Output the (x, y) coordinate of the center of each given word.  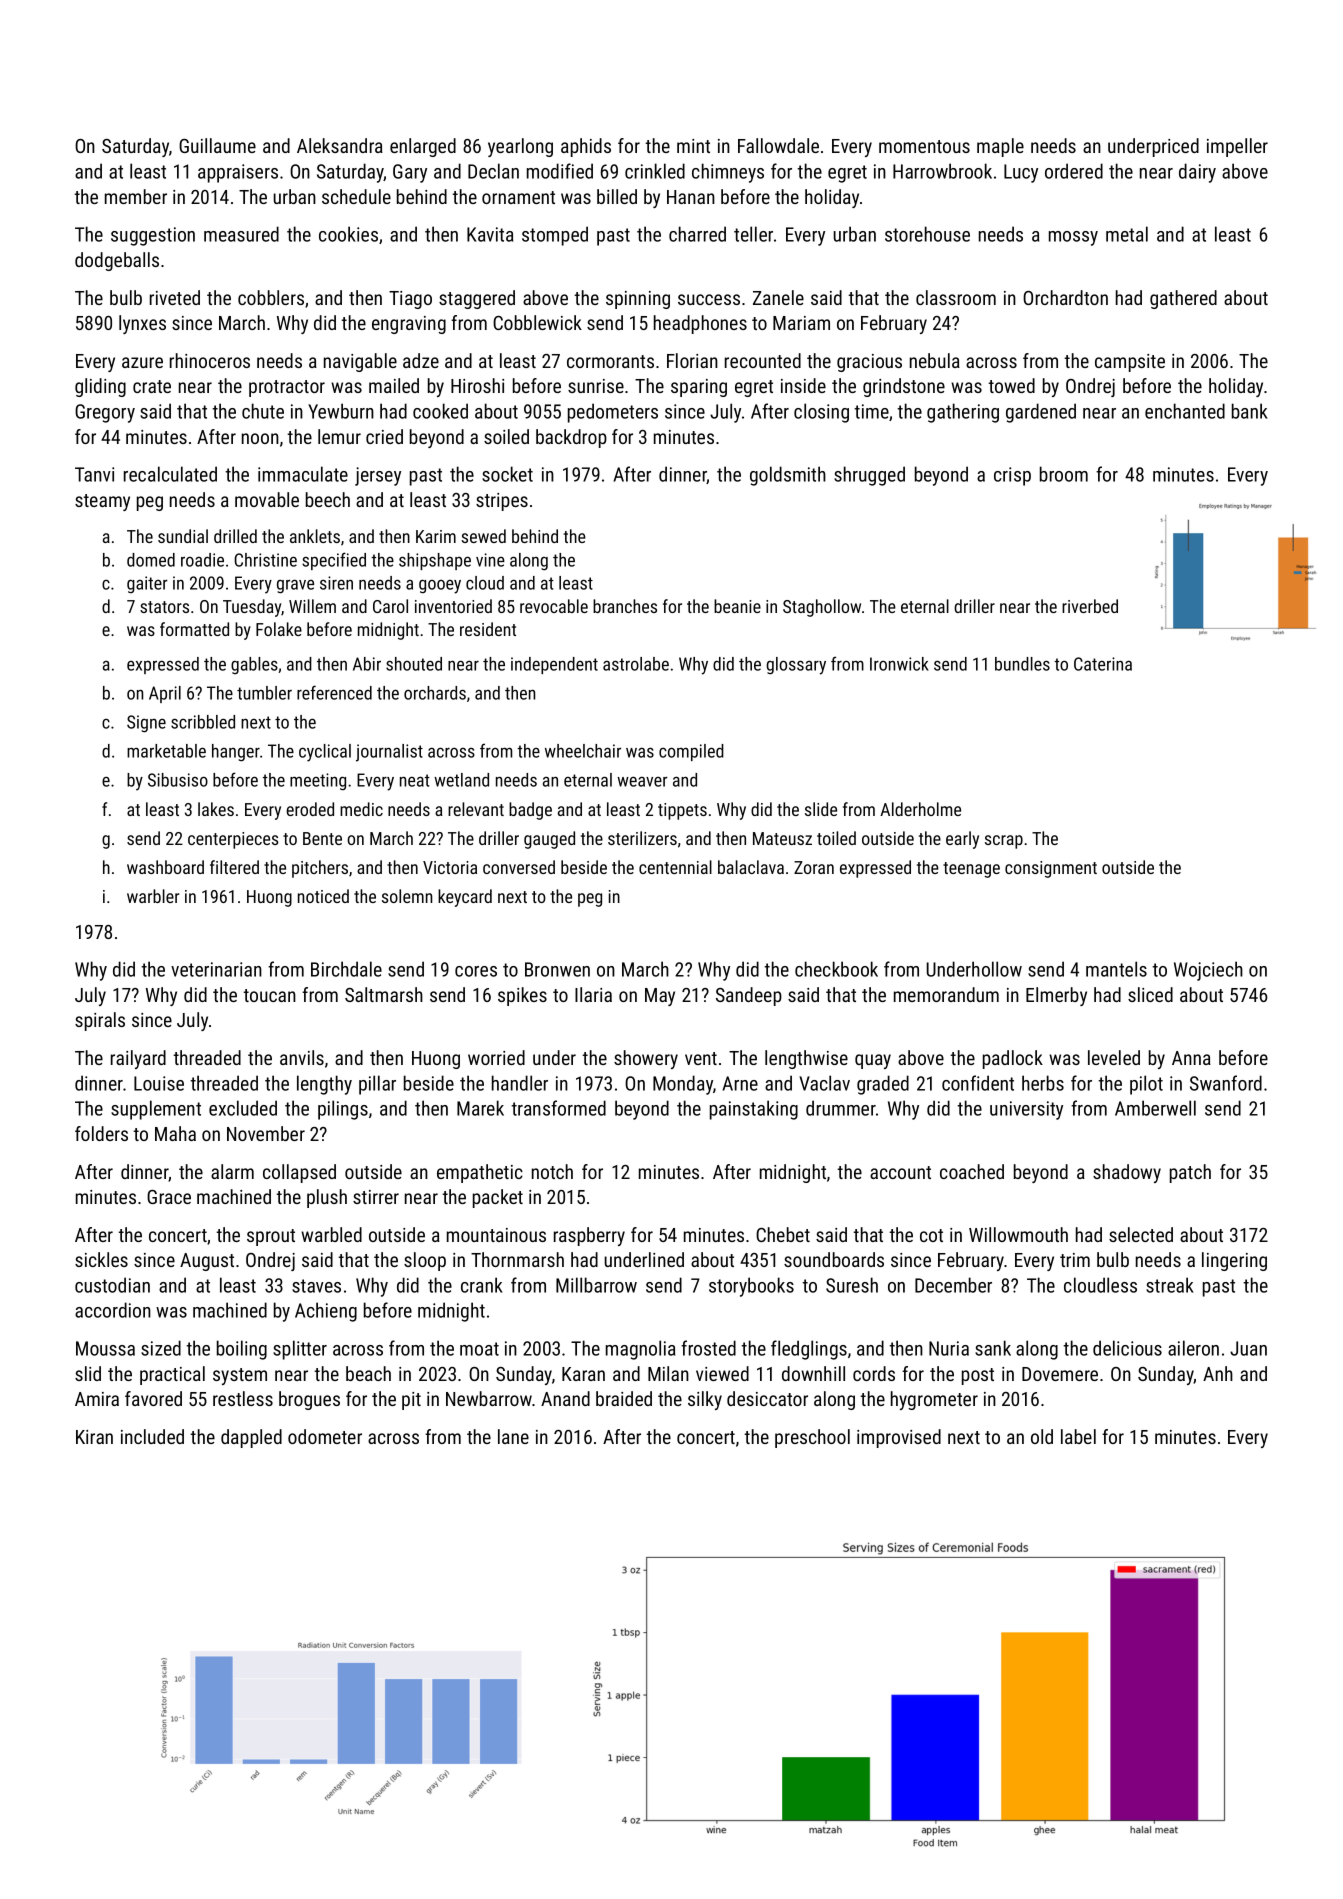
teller (753, 234)
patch (1190, 1173)
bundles (1022, 664)
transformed (558, 1108)
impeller (1237, 147)
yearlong (520, 147)
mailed (394, 385)
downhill (813, 1373)
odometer (325, 1436)
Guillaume (217, 145)
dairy (1197, 173)
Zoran (814, 867)
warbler (153, 896)
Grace (169, 1197)
